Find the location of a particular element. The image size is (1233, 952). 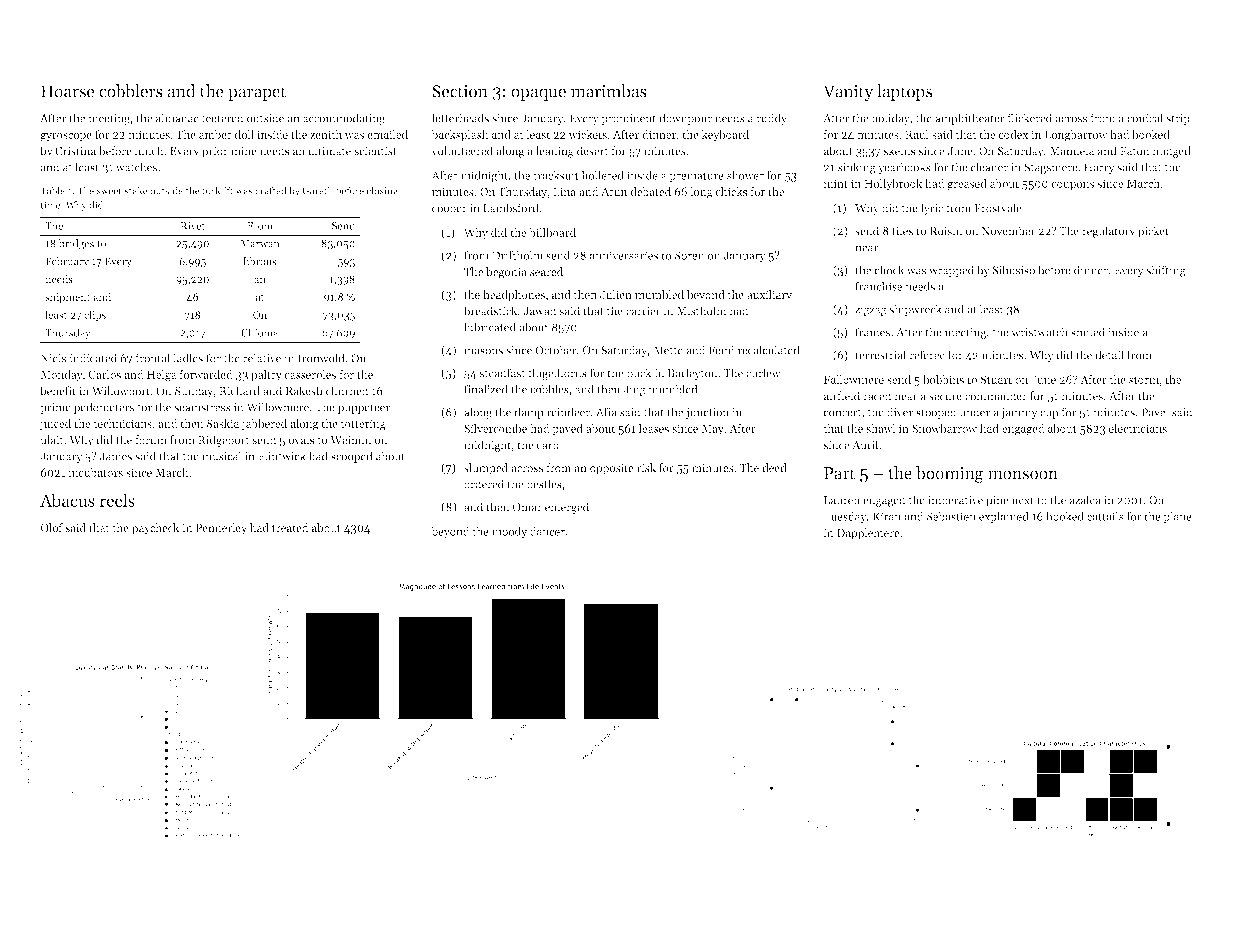

laptops is located at coordinates (904, 92).
